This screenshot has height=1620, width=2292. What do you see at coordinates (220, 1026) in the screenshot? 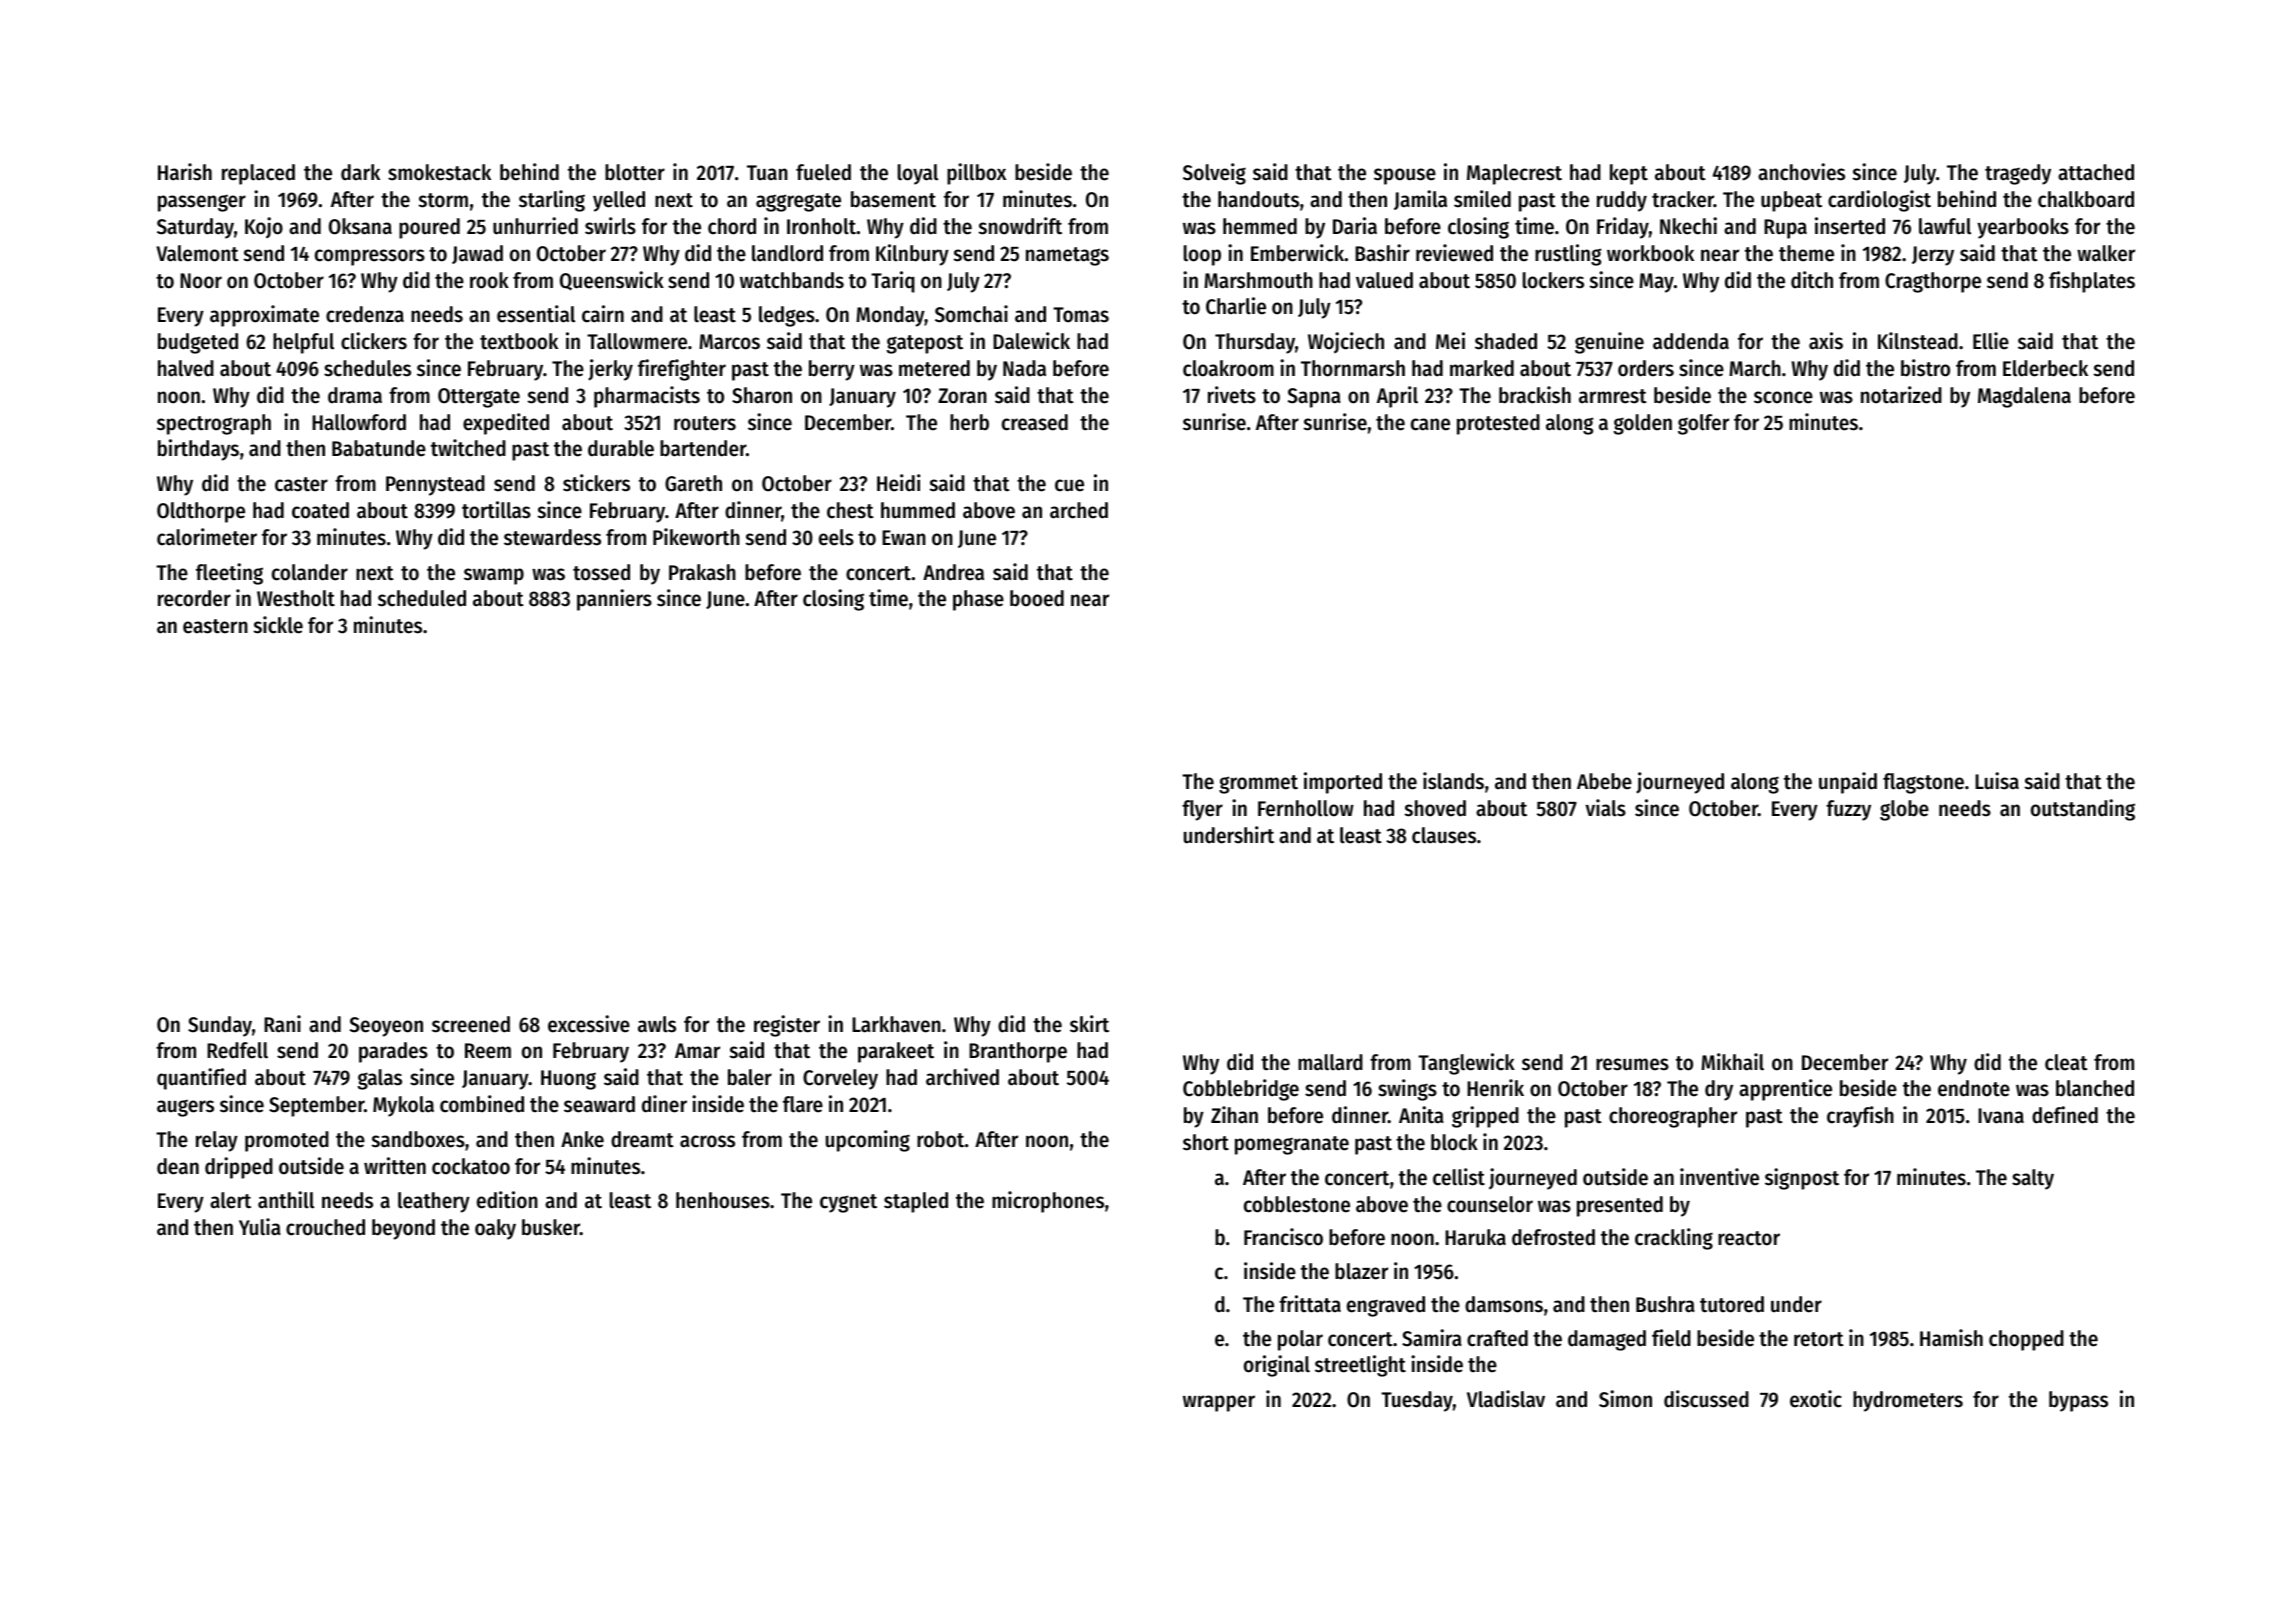
I see `Sunday` at bounding box center [220, 1026].
